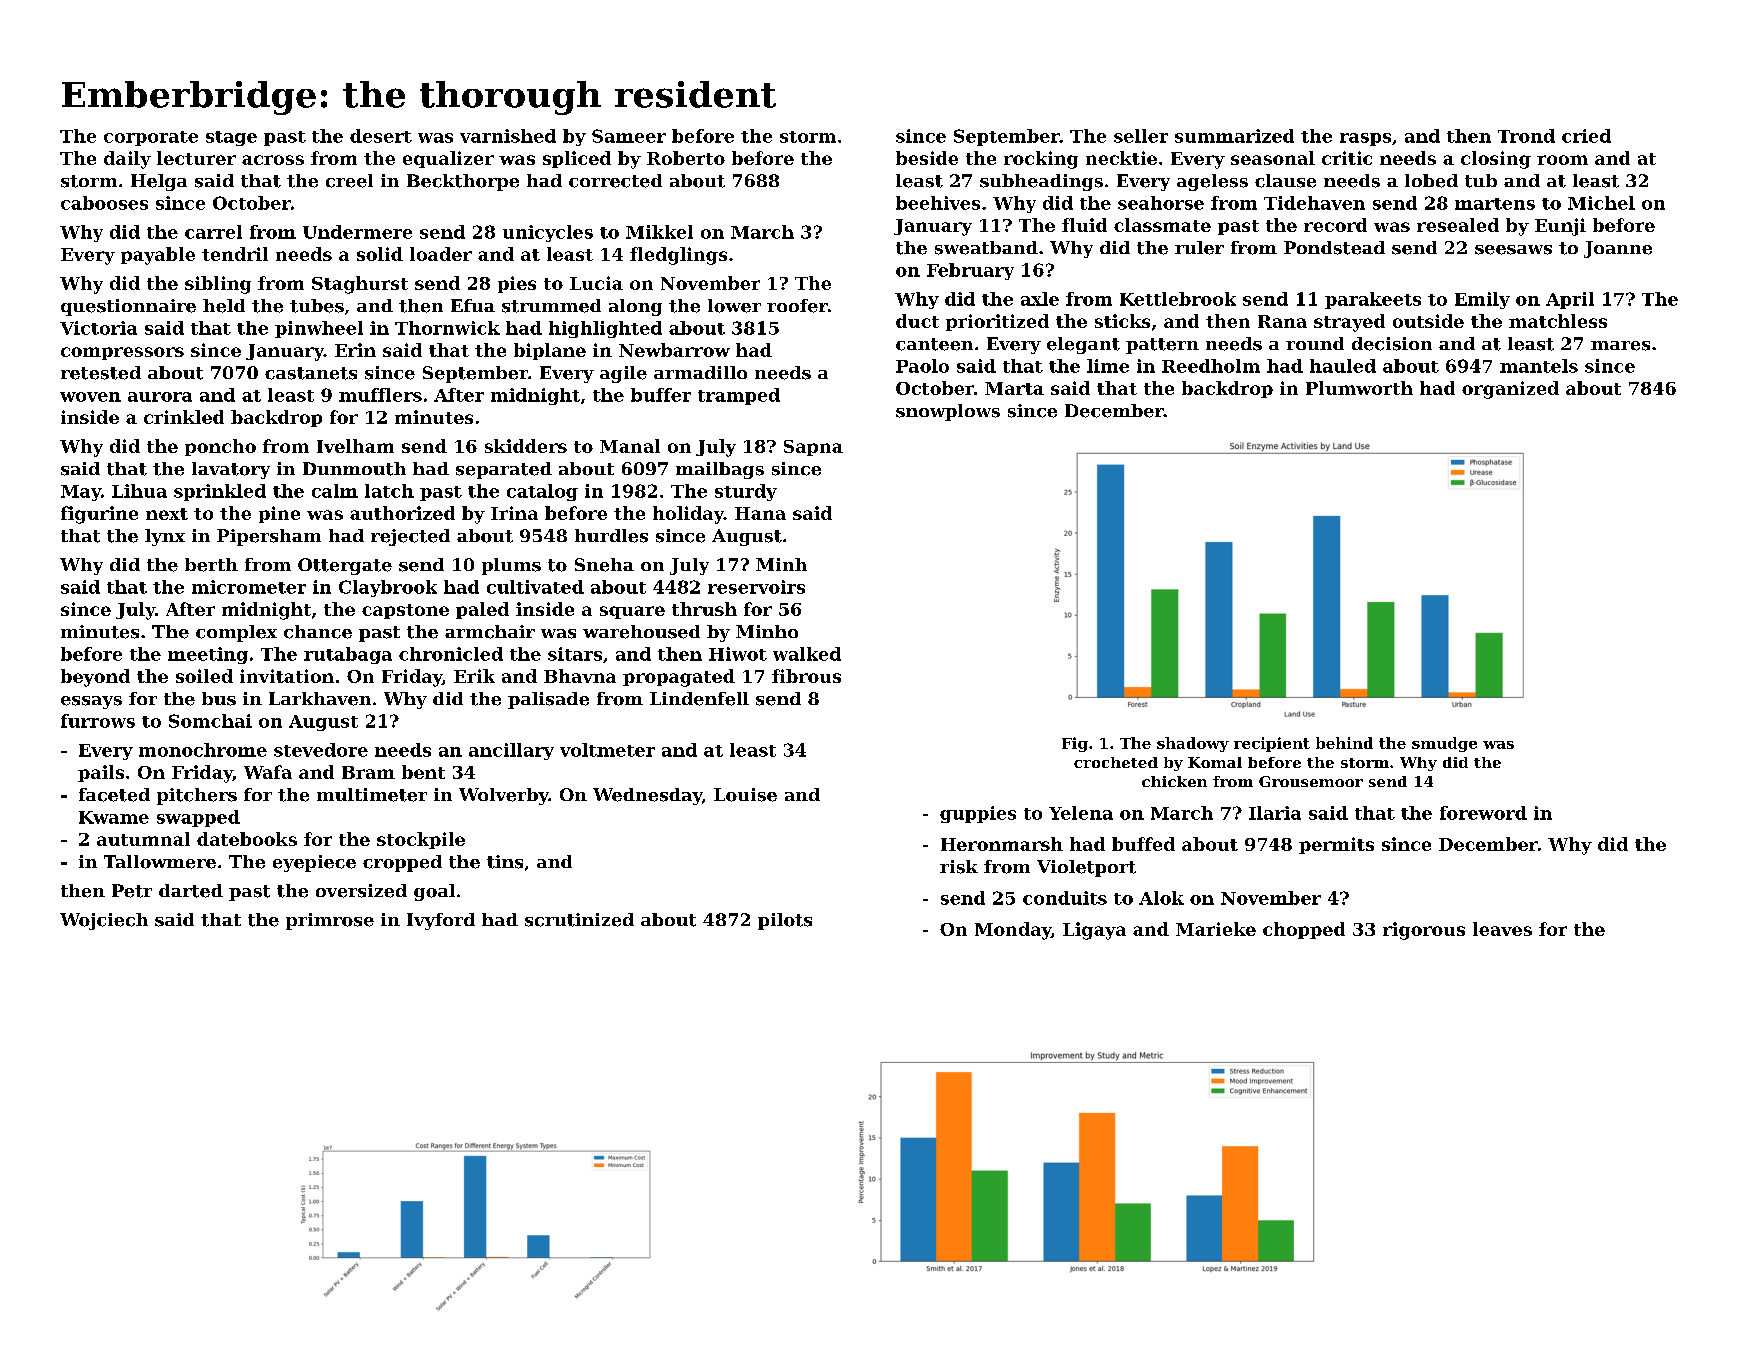 The image size is (1740, 1345). What do you see at coordinates (641, 632) in the image?
I see `warehoused` at bounding box center [641, 632].
